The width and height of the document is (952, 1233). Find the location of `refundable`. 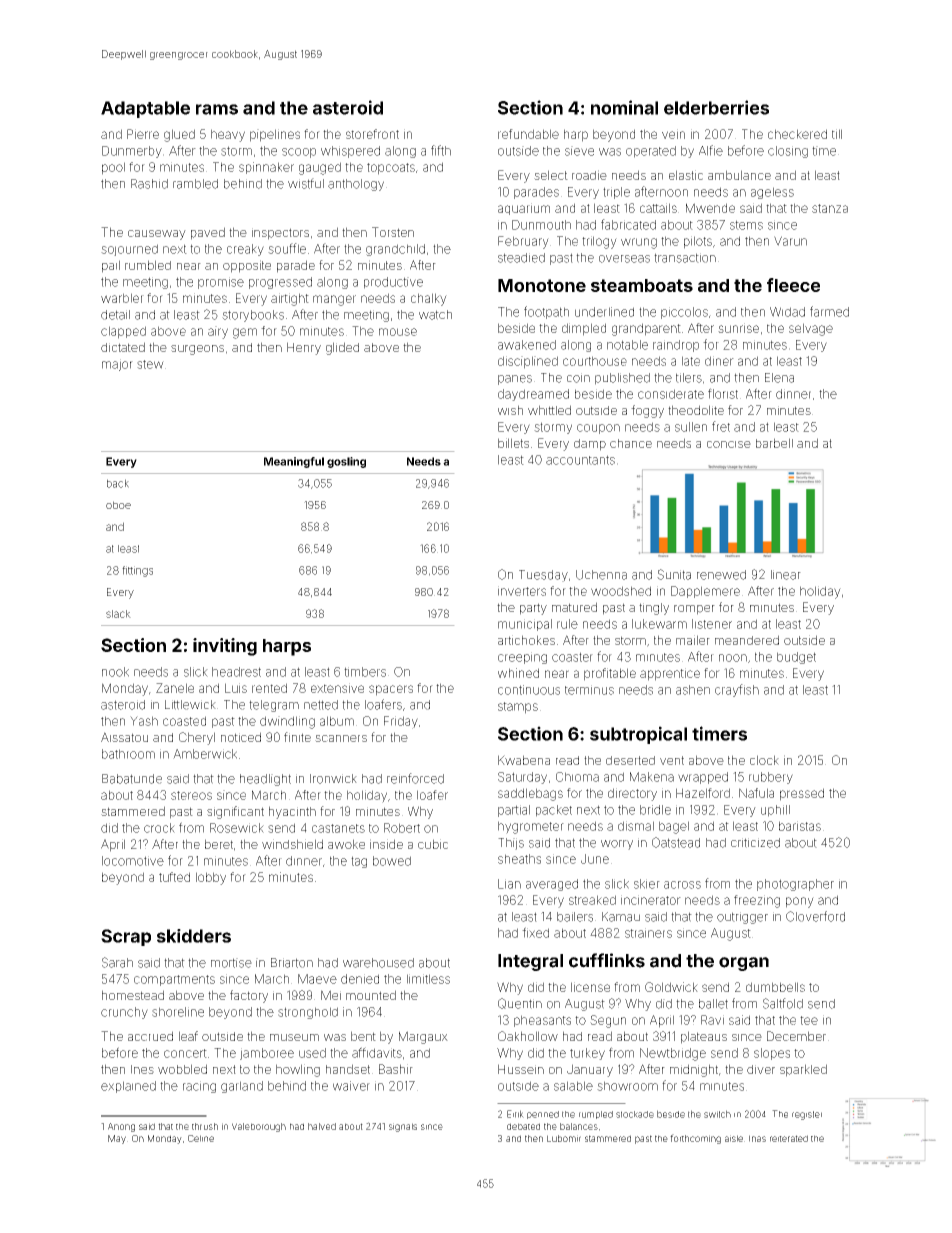

refundable is located at coordinates (528, 134).
